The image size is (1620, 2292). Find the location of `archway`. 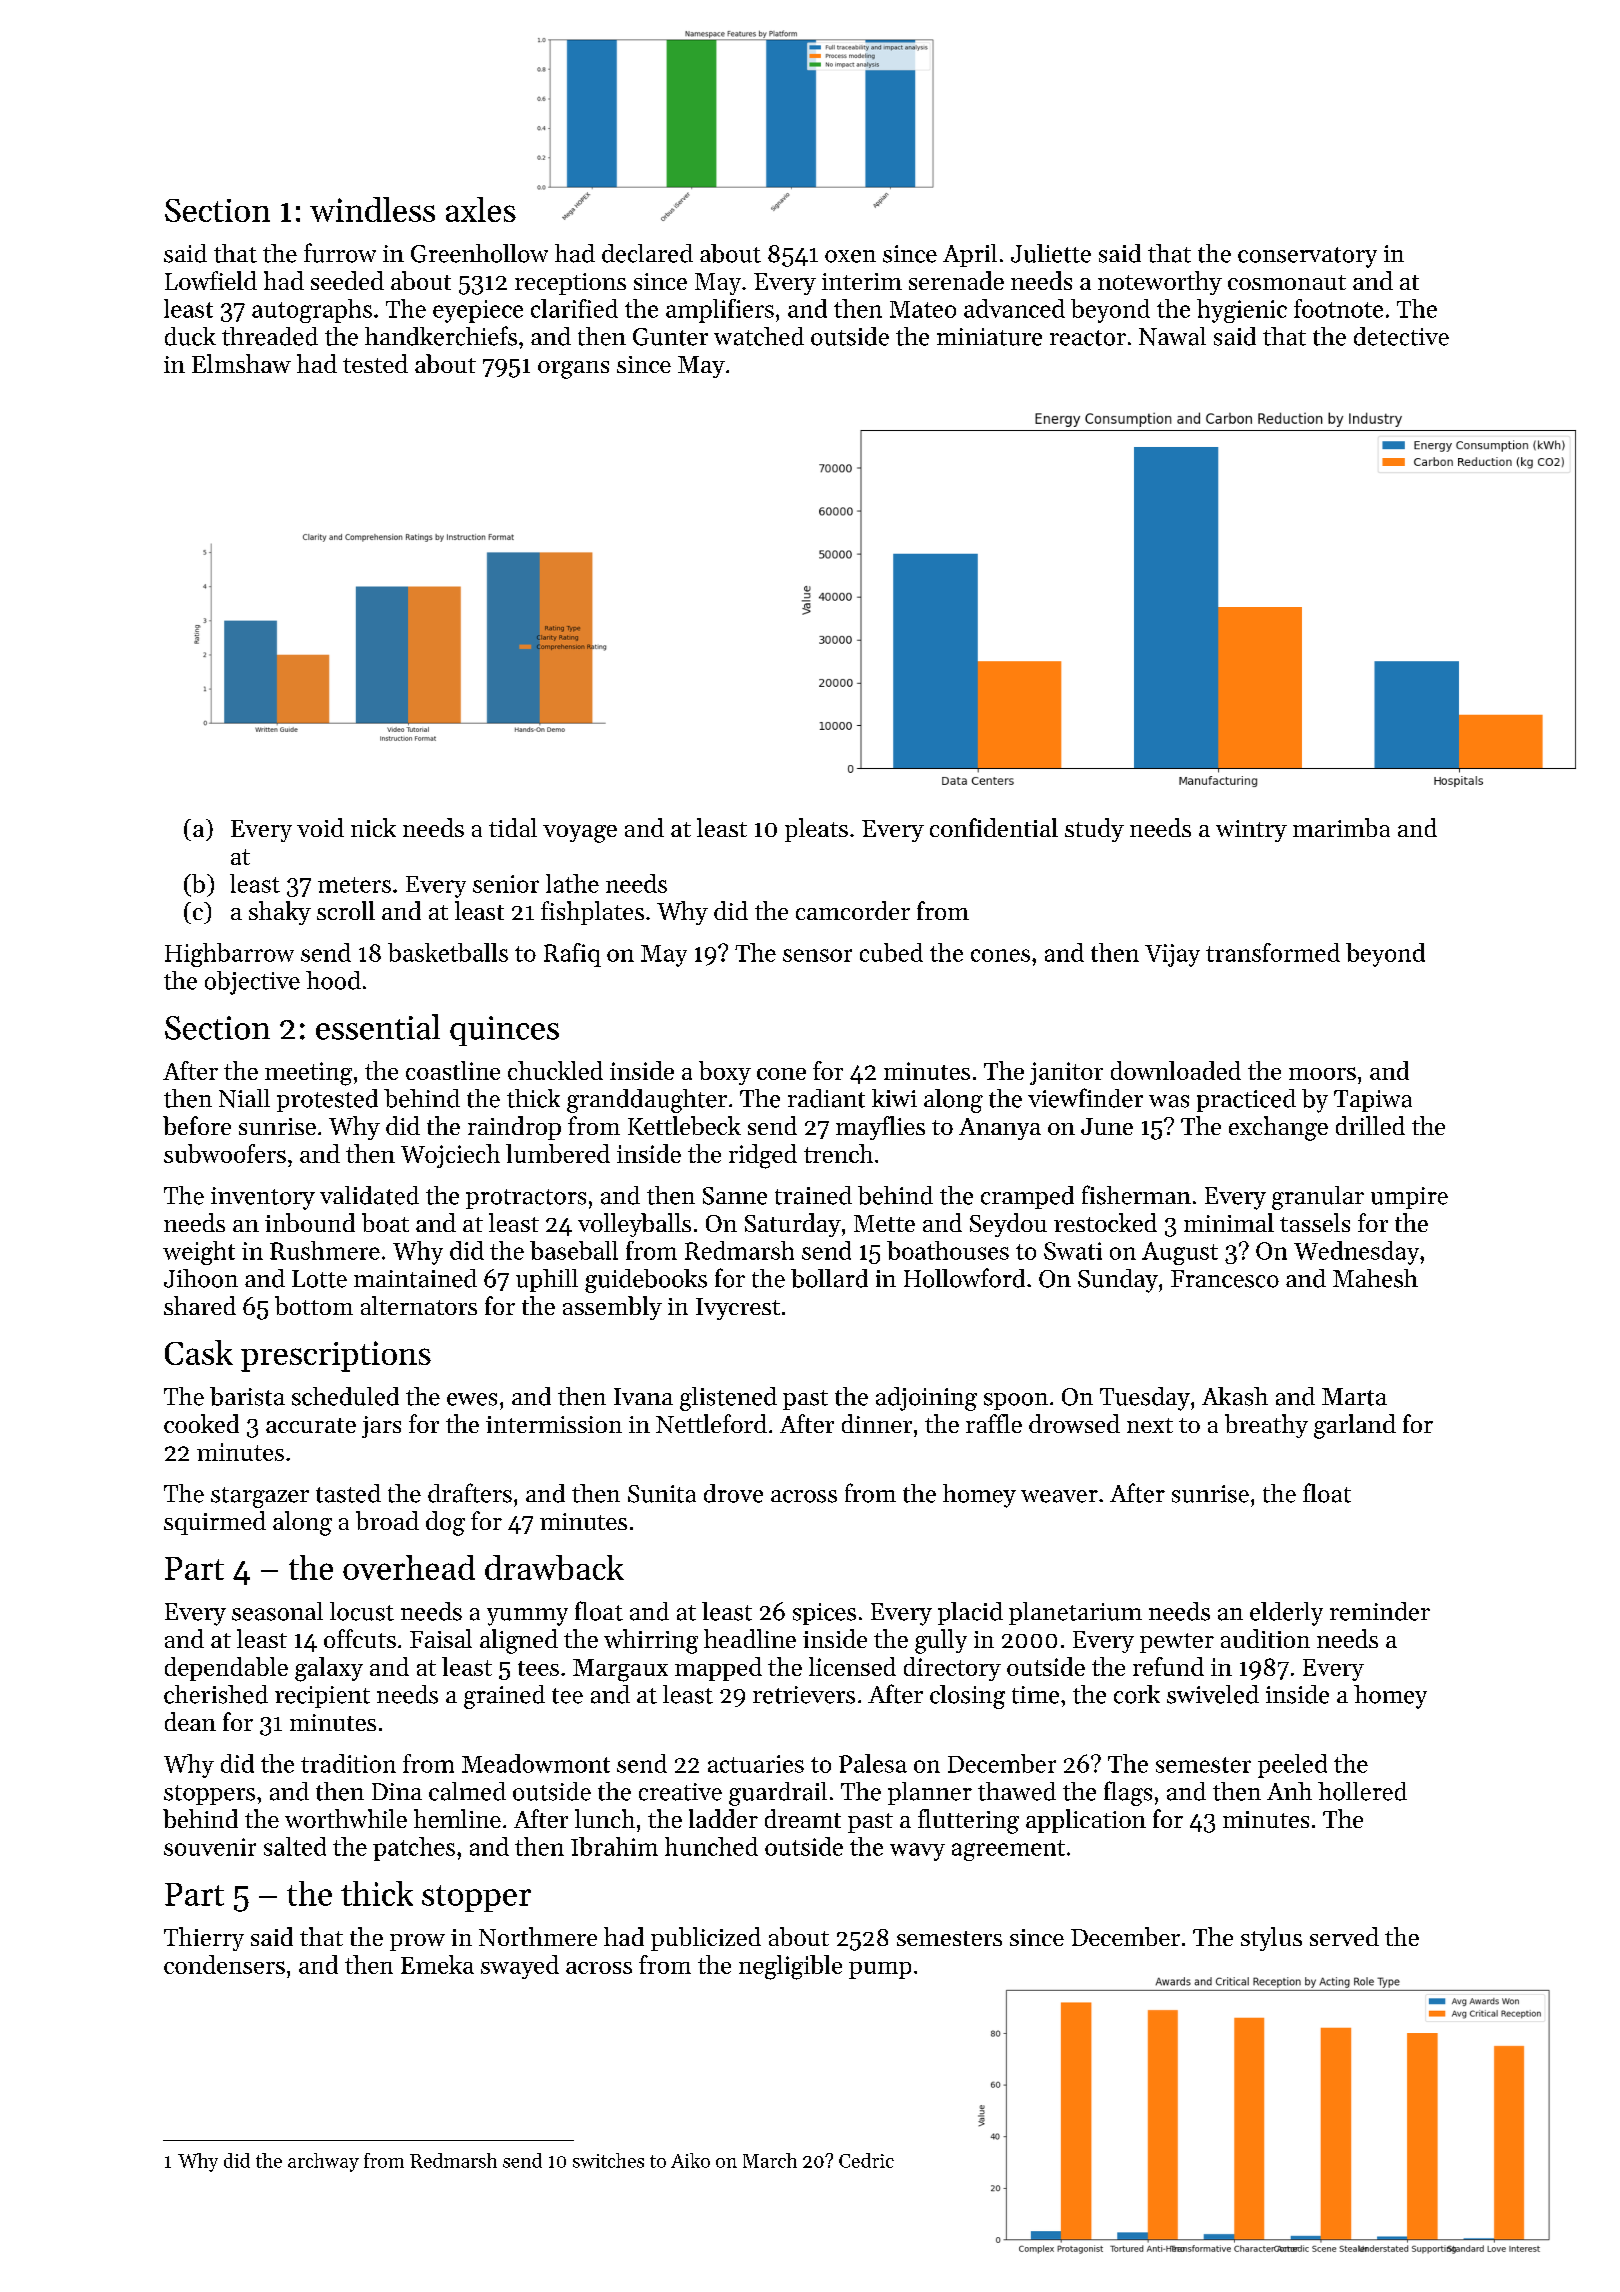

archway is located at coordinates (323, 2162).
